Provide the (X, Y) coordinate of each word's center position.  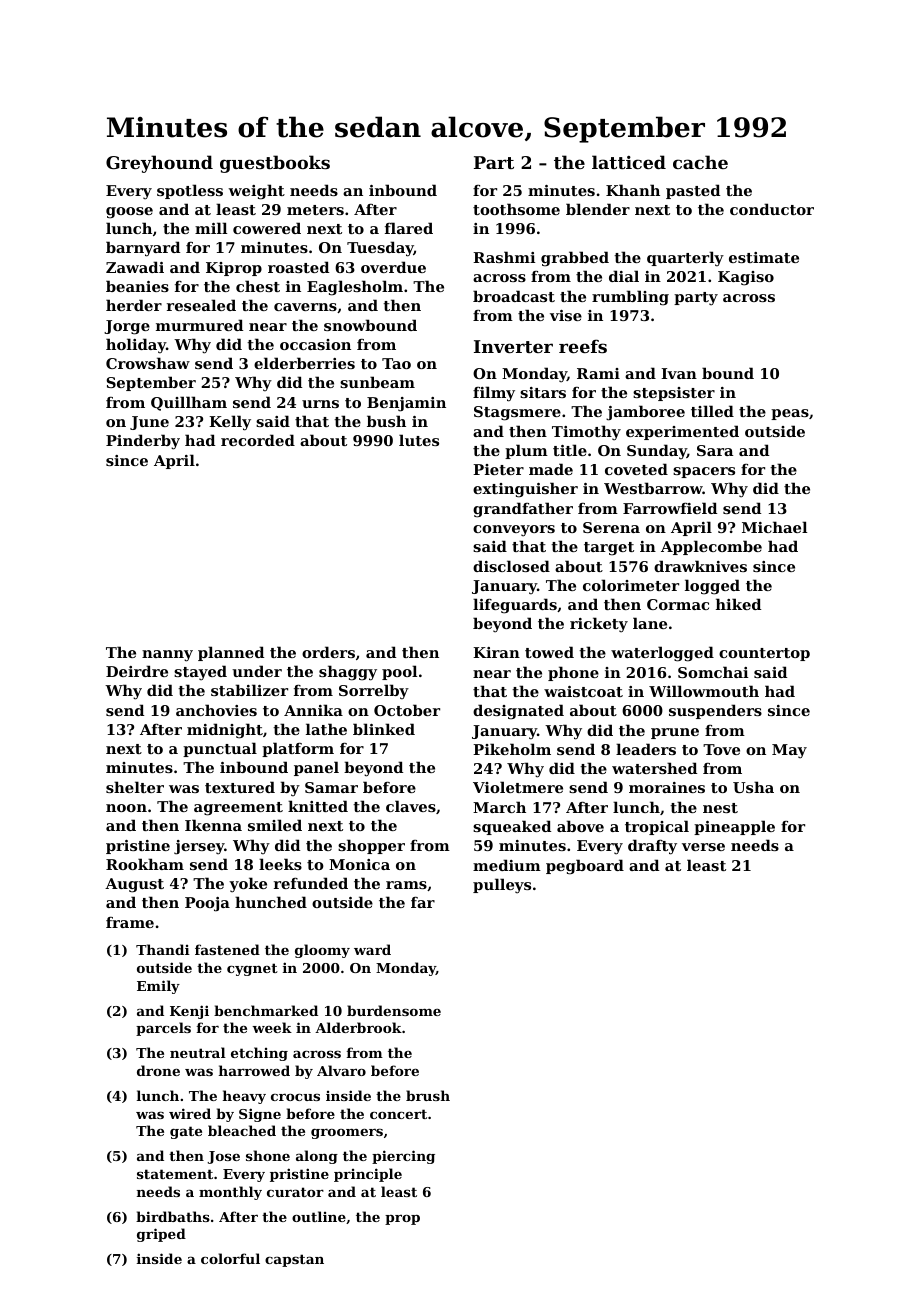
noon (126, 808)
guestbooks (275, 164)
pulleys (502, 886)
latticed (629, 162)
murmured (199, 325)
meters (315, 210)
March (499, 807)
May (789, 751)
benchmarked (266, 1010)
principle (368, 1175)
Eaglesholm (355, 288)
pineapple (734, 827)
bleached (242, 1130)
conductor (772, 209)
